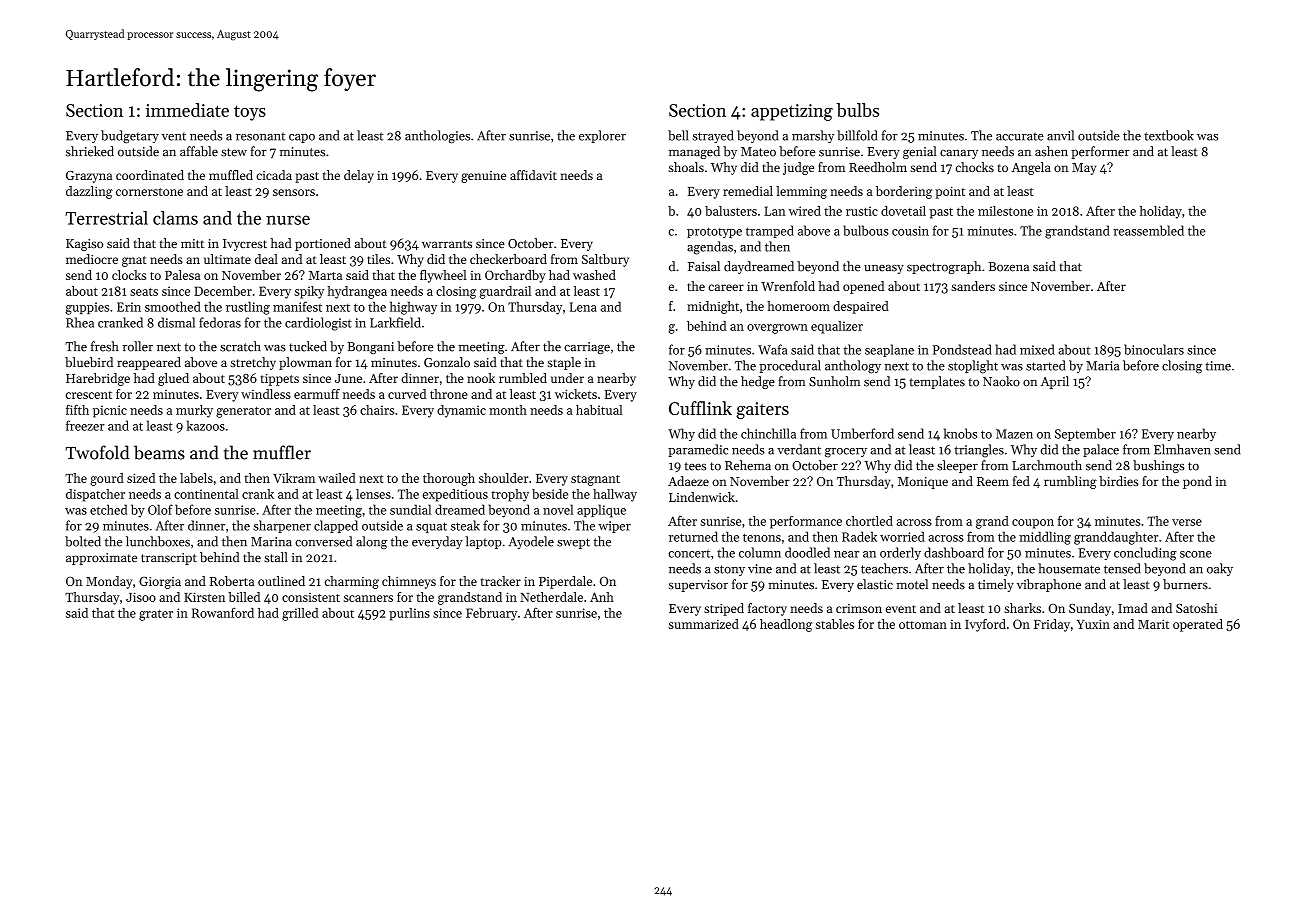  Describe the element at coordinates (1119, 481) in the screenshot. I see `birdies` at that location.
